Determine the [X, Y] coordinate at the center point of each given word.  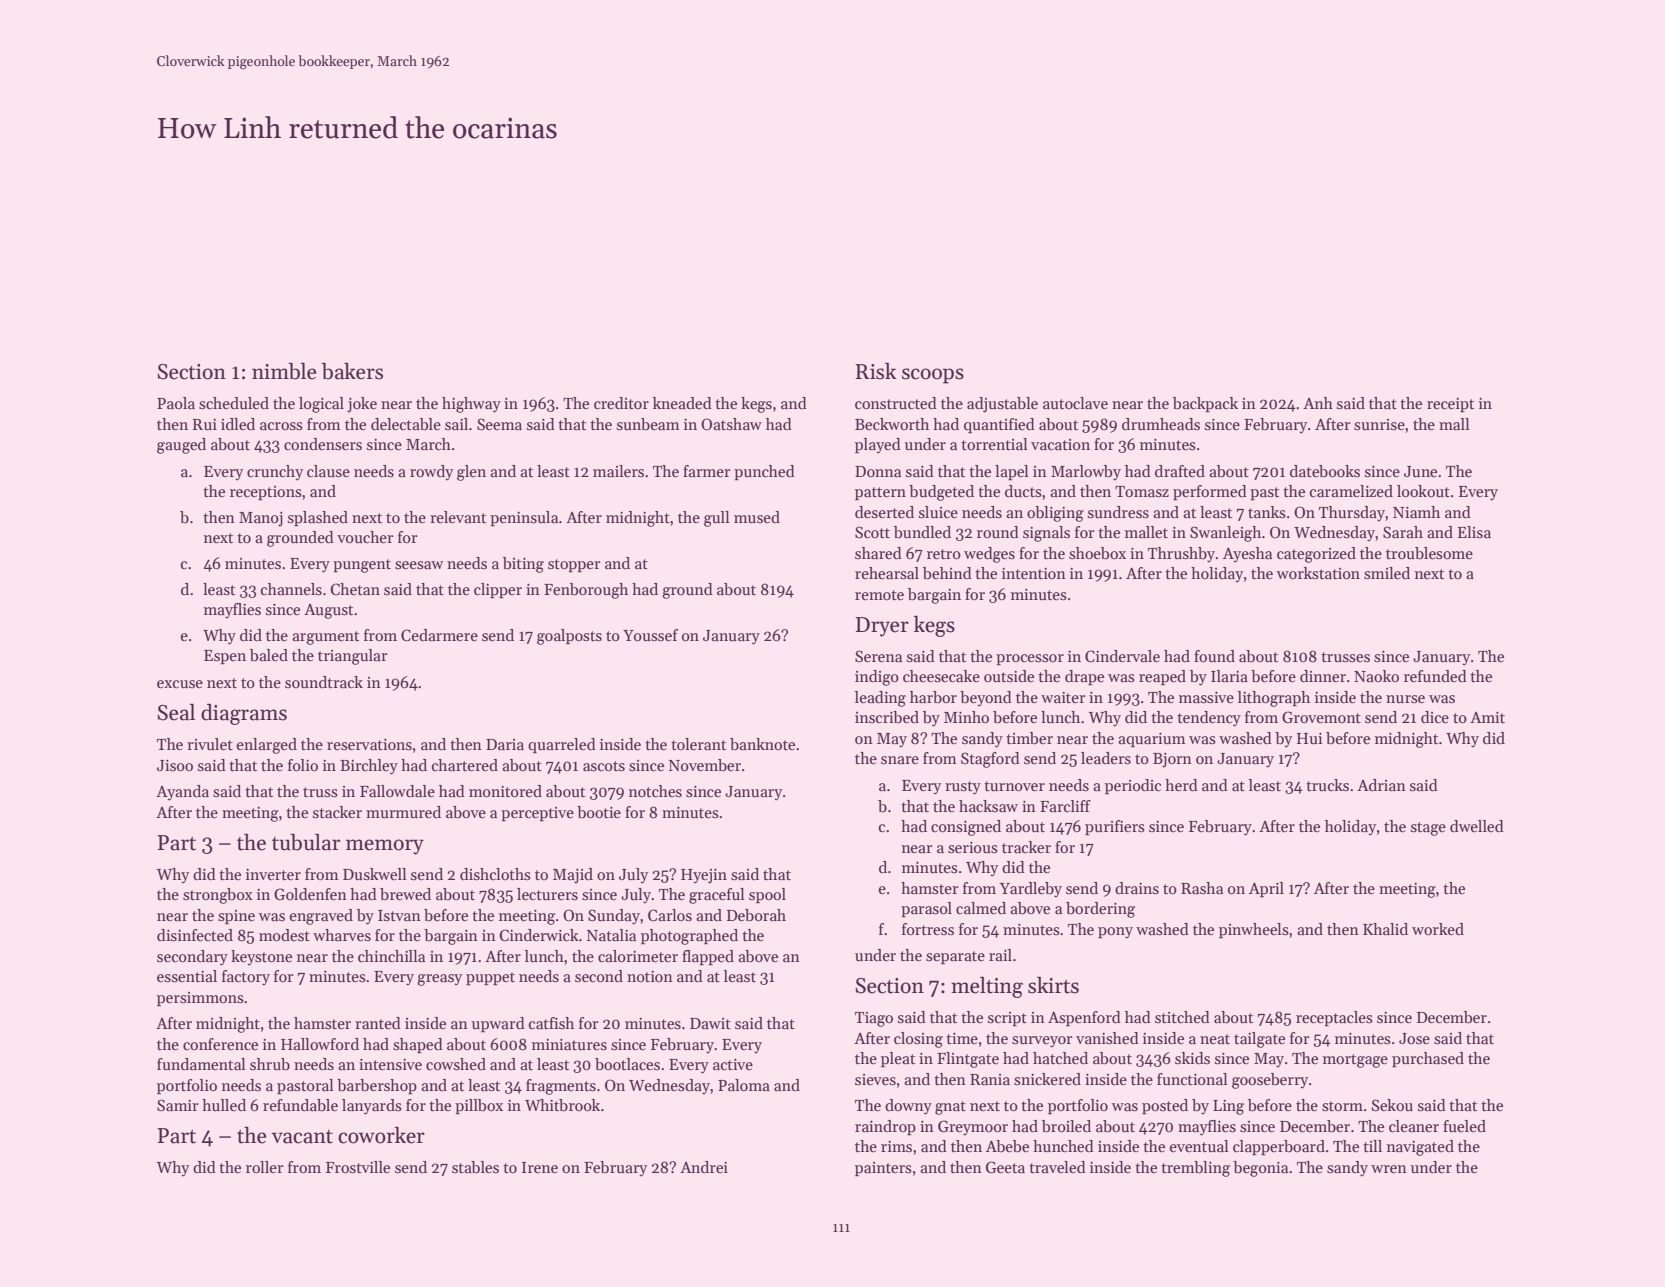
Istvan [399, 916]
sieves [875, 1080]
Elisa [1474, 532]
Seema [499, 424]
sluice [938, 512]
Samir [178, 1105]
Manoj [261, 519]
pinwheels [1254, 930]
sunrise [1379, 425]
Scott [872, 532]
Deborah [756, 915]
